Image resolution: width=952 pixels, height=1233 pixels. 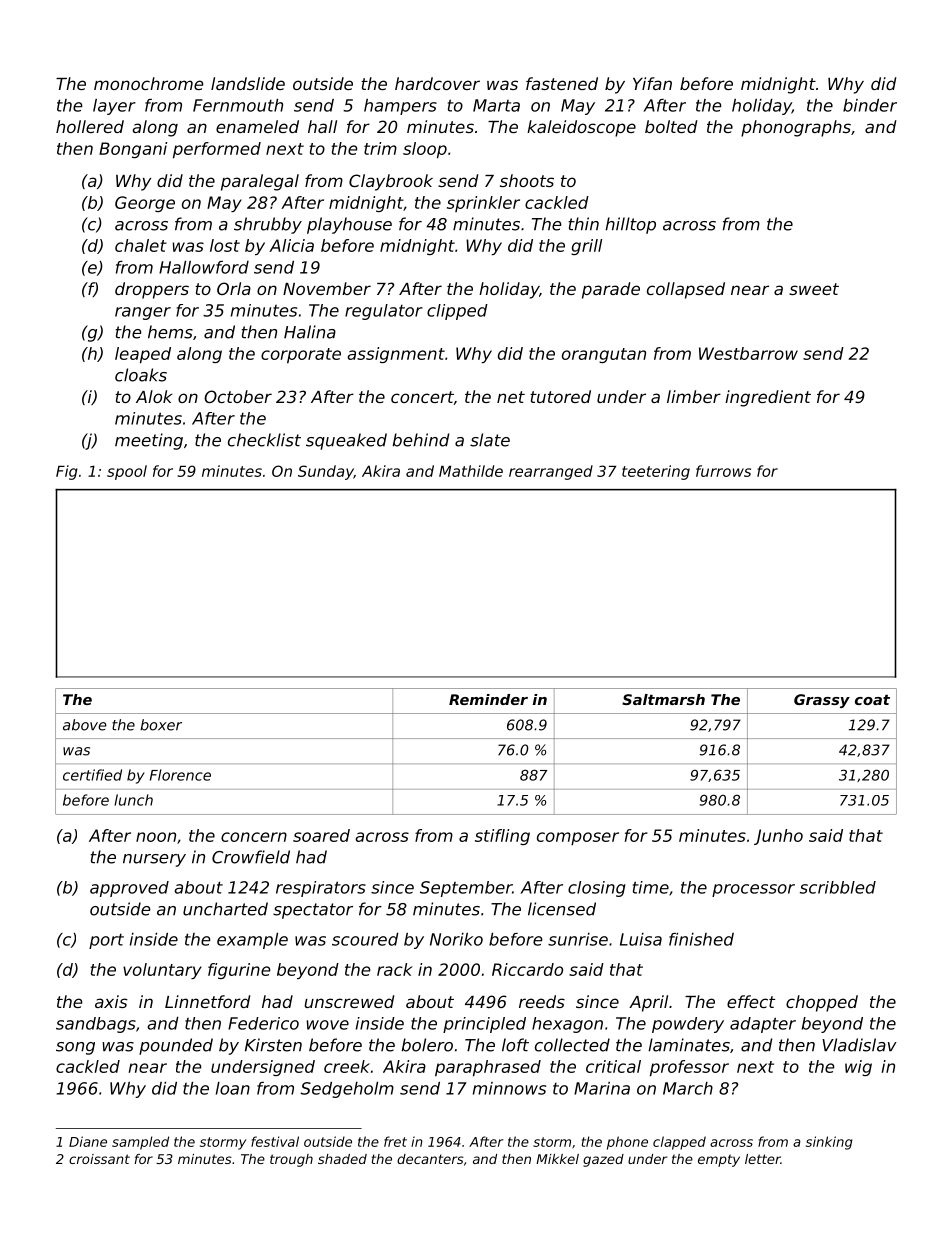 I want to click on bolted, so click(x=671, y=126).
